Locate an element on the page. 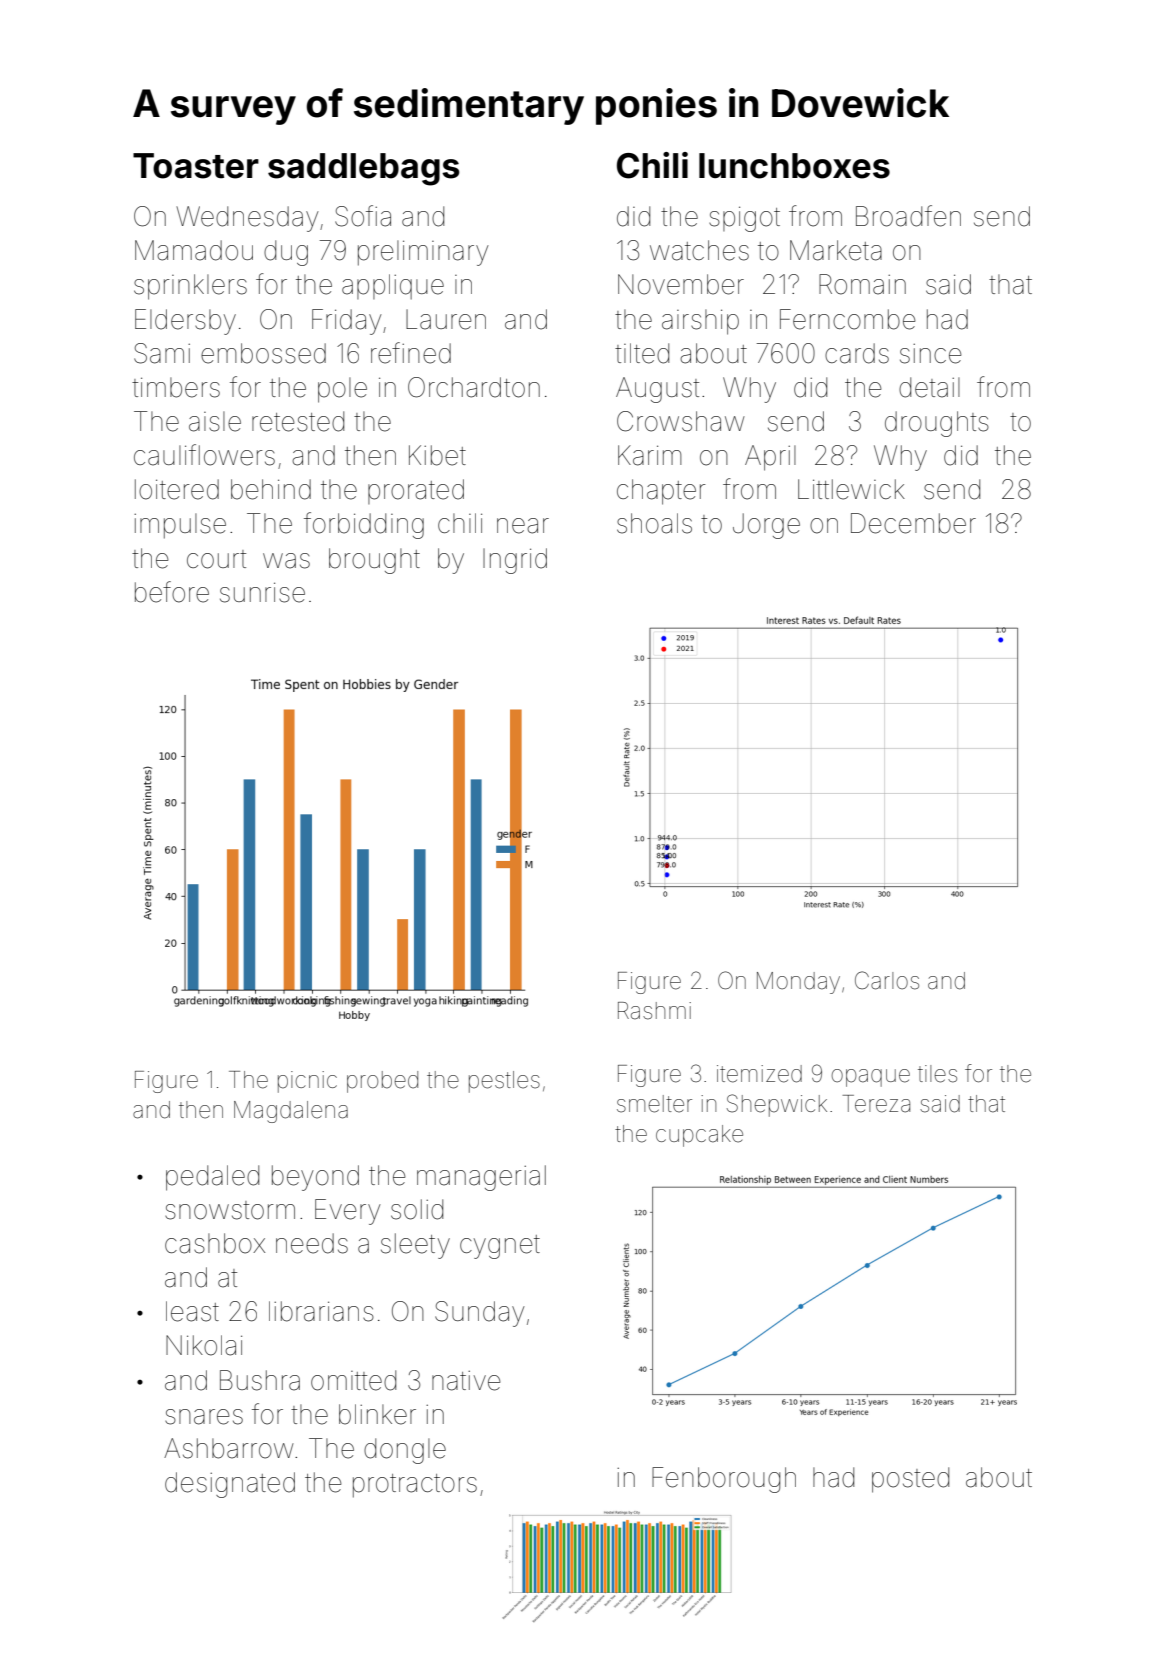  saddlebags is located at coordinates (364, 169).
